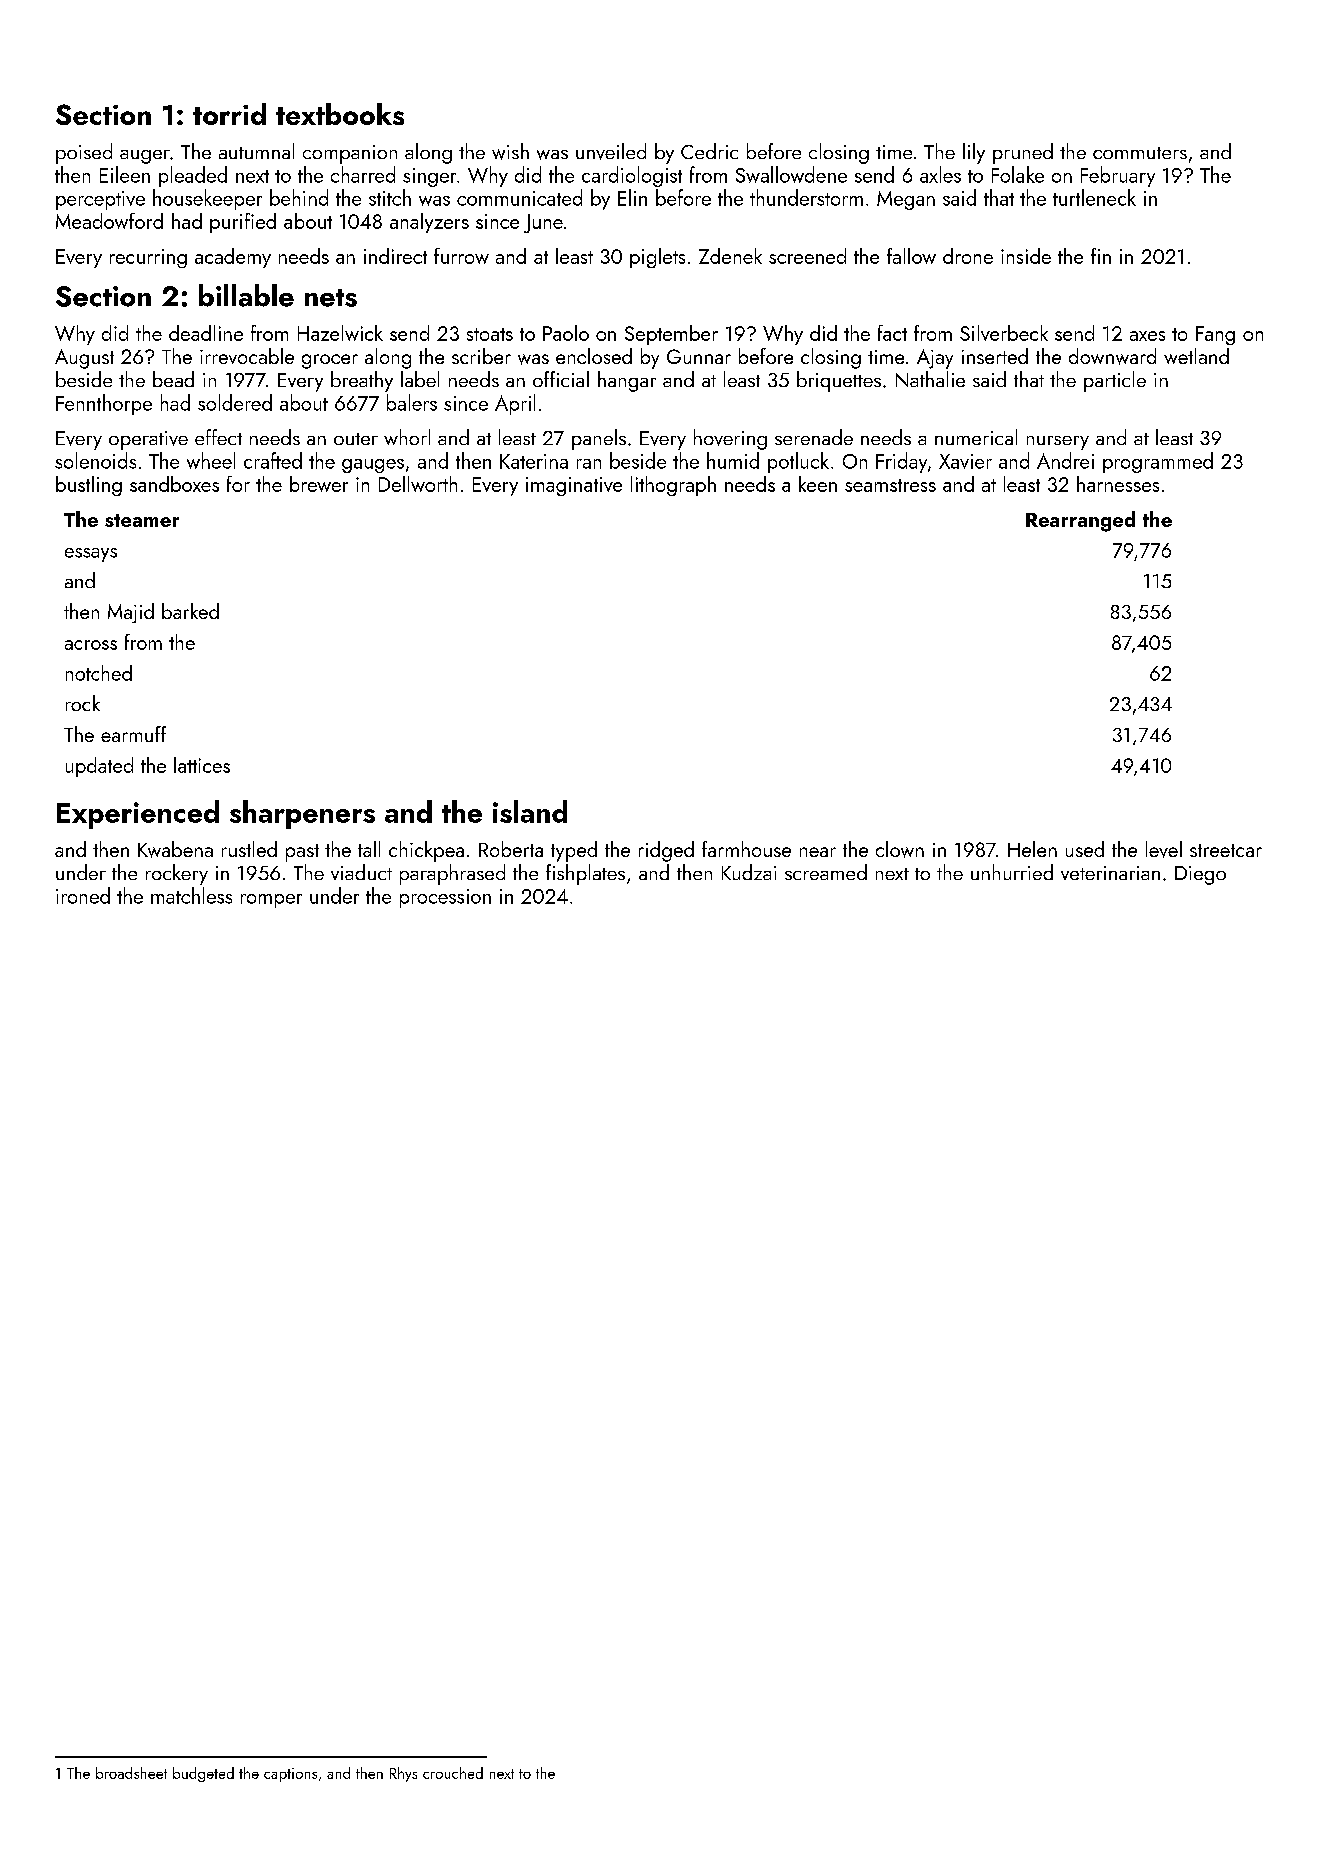  I want to click on barked, so click(190, 611).
